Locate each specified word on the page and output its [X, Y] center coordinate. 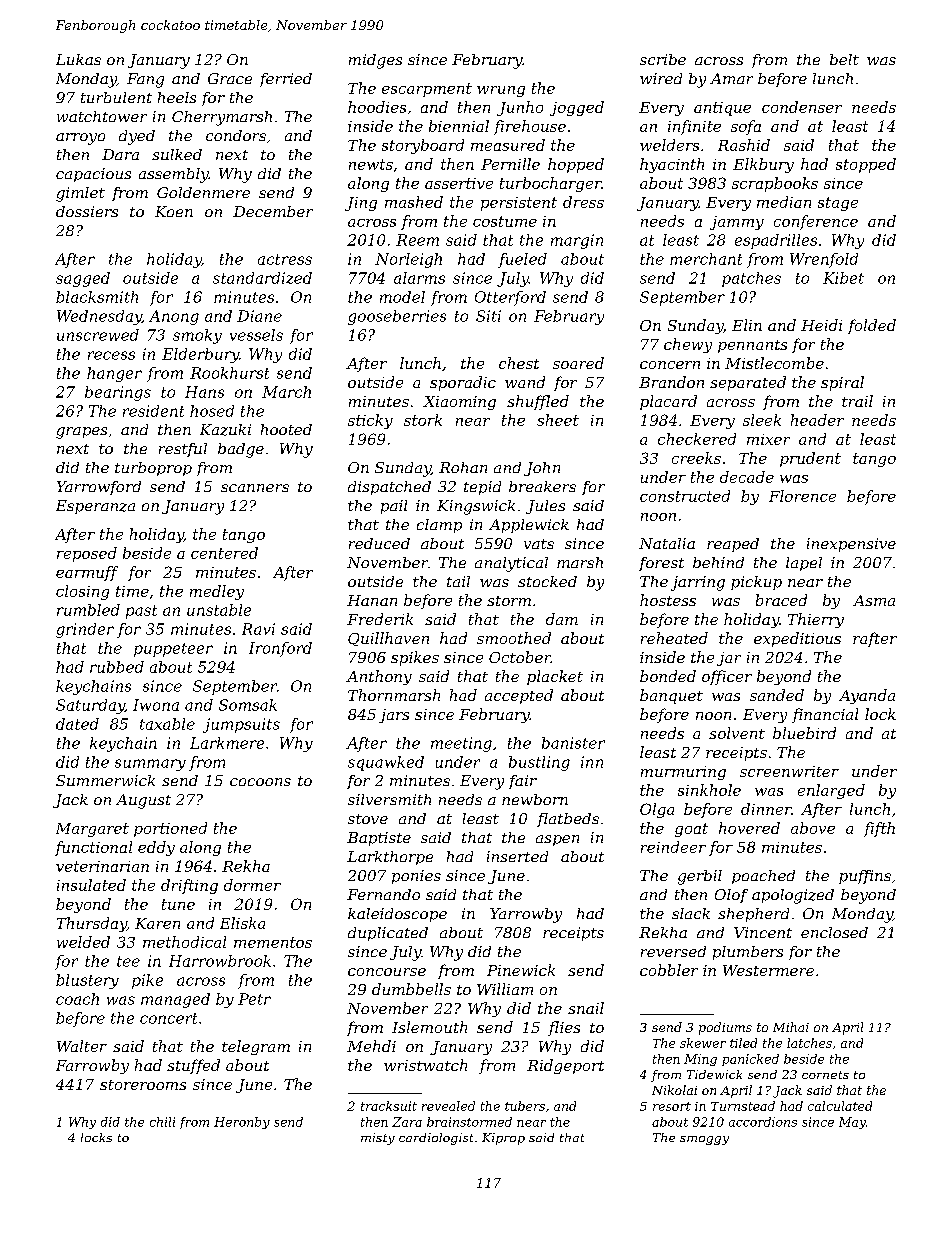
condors [236, 135]
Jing [361, 204]
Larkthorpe [390, 858]
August [143, 801]
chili [162, 1122]
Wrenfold [824, 260]
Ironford [280, 649]
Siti [488, 316]
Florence [802, 496]
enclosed [834, 932]
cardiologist [436, 1139]
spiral [842, 383]
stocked [547, 581]
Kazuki [225, 430]
